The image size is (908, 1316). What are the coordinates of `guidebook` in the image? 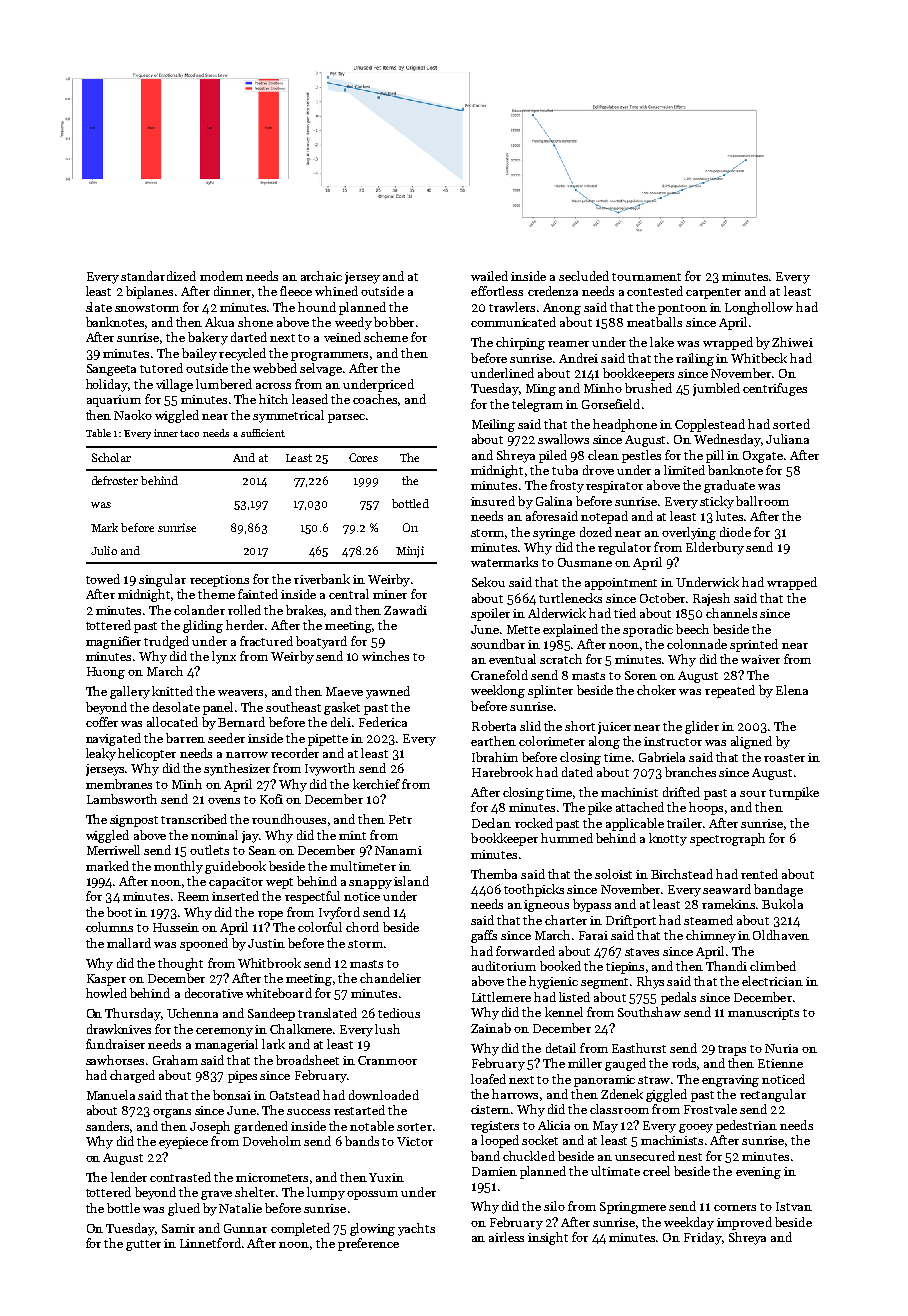 It's located at (235, 867).
